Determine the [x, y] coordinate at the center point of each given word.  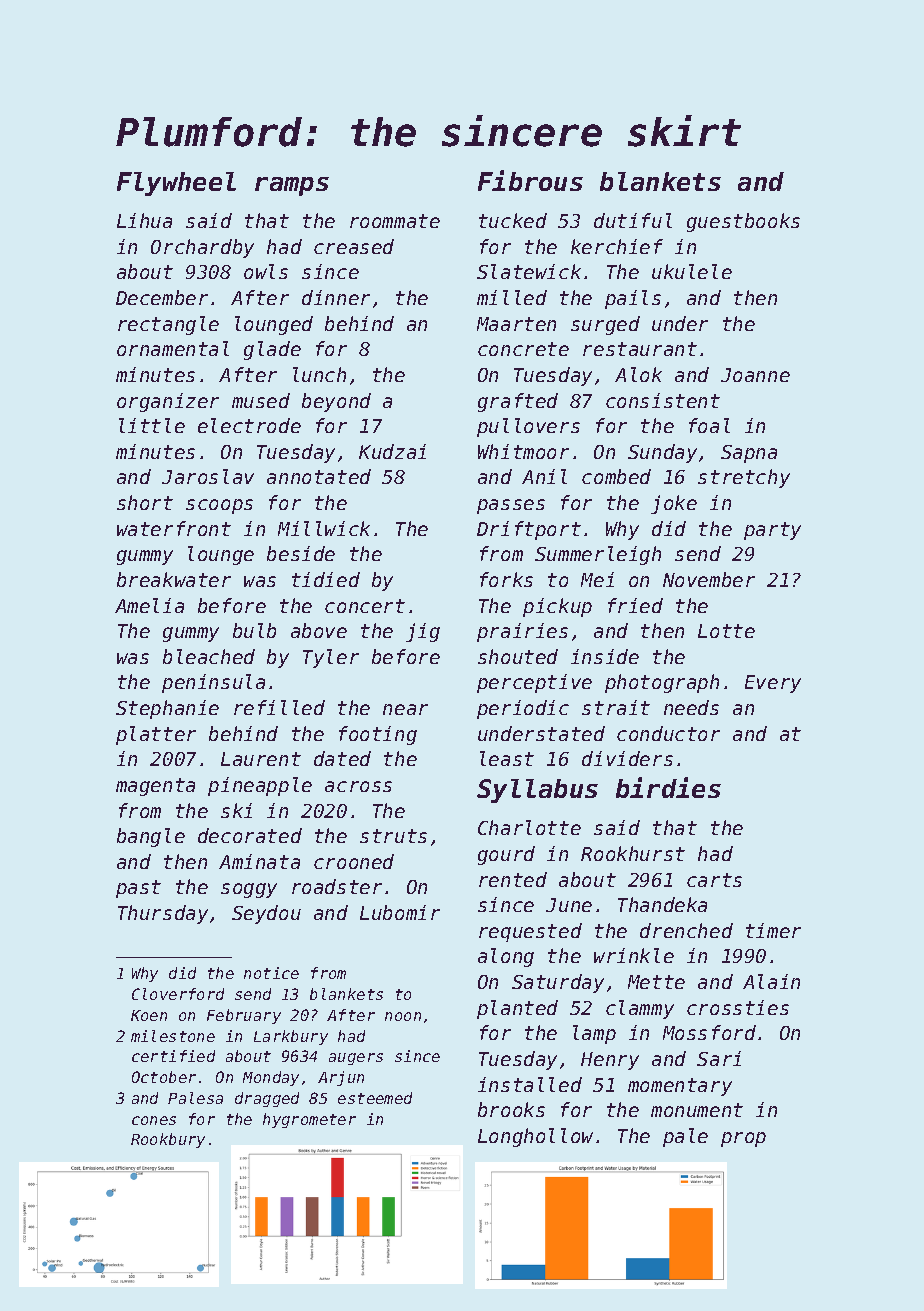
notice [271, 973]
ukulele [692, 271]
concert [365, 606]
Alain [771, 981]
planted [517, 1009]
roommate [395, 221]
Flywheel [176, 184]
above [319, 630]
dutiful [633, 220]
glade [272, 350]
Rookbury [168, 1140]
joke [674, 504]
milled [512, 297]
